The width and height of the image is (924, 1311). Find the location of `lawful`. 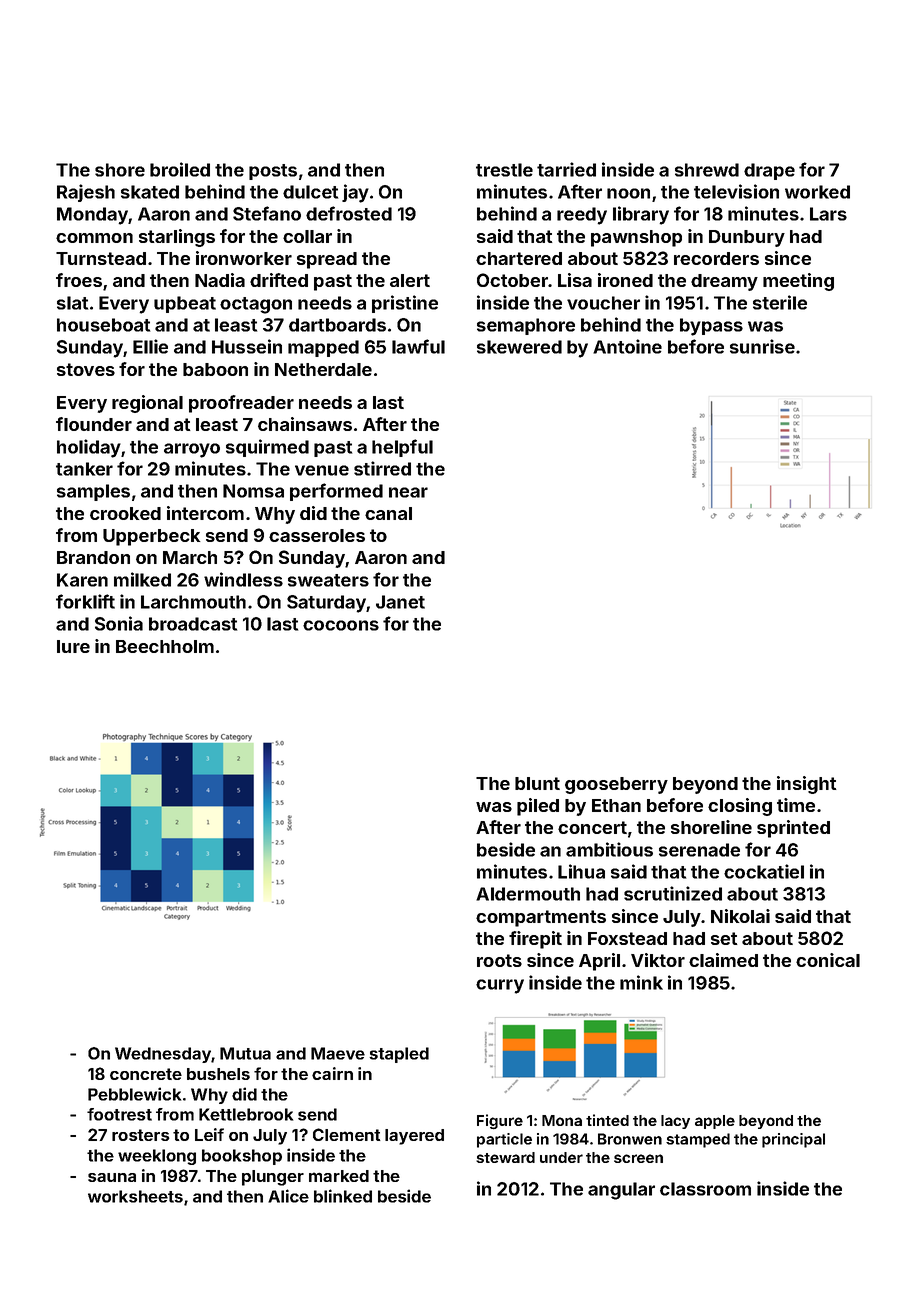

lawful is located at coordinates (418, 346).
